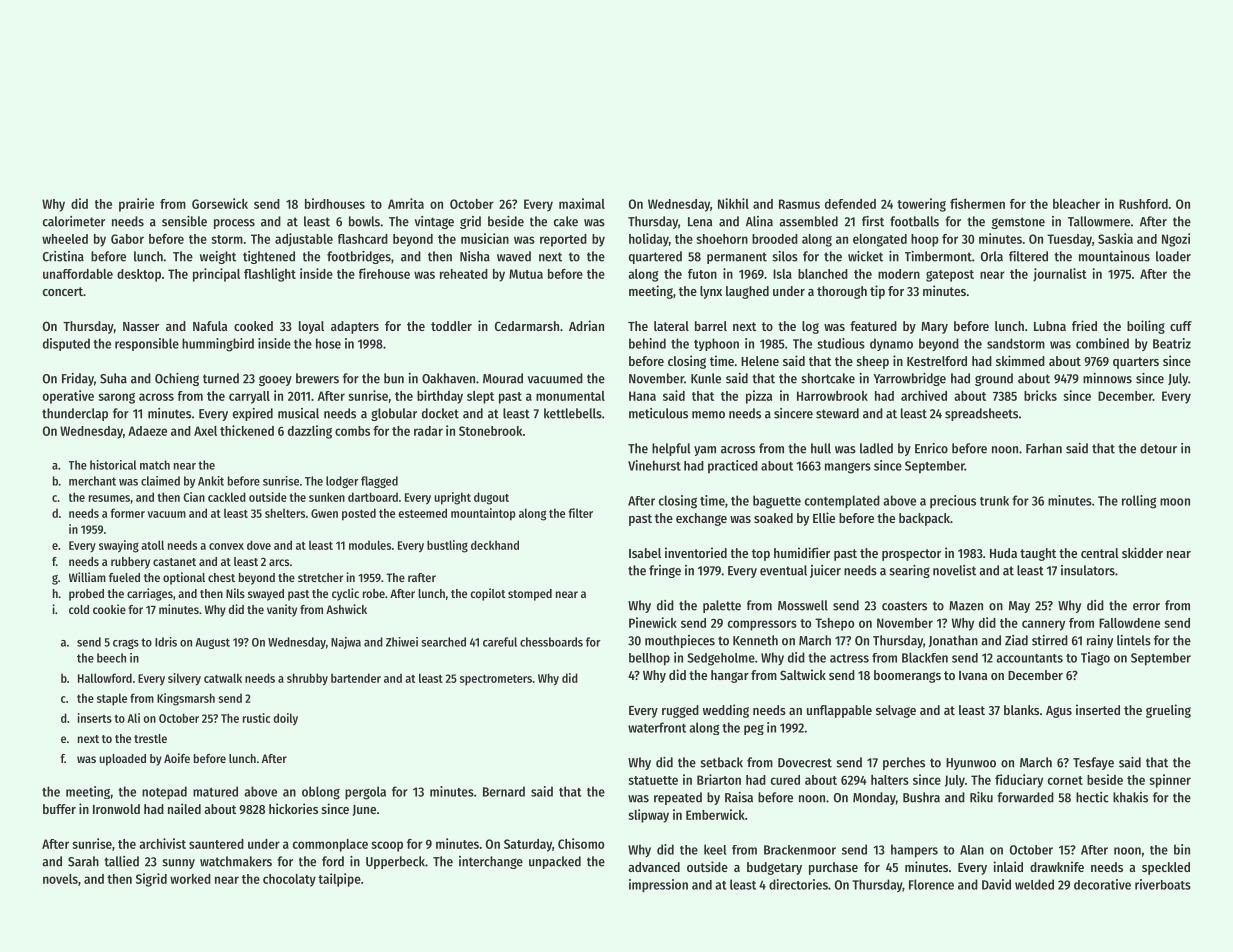  Describe the element at coordinates (270, 275) in the document. I see `flashlight` at that location.
